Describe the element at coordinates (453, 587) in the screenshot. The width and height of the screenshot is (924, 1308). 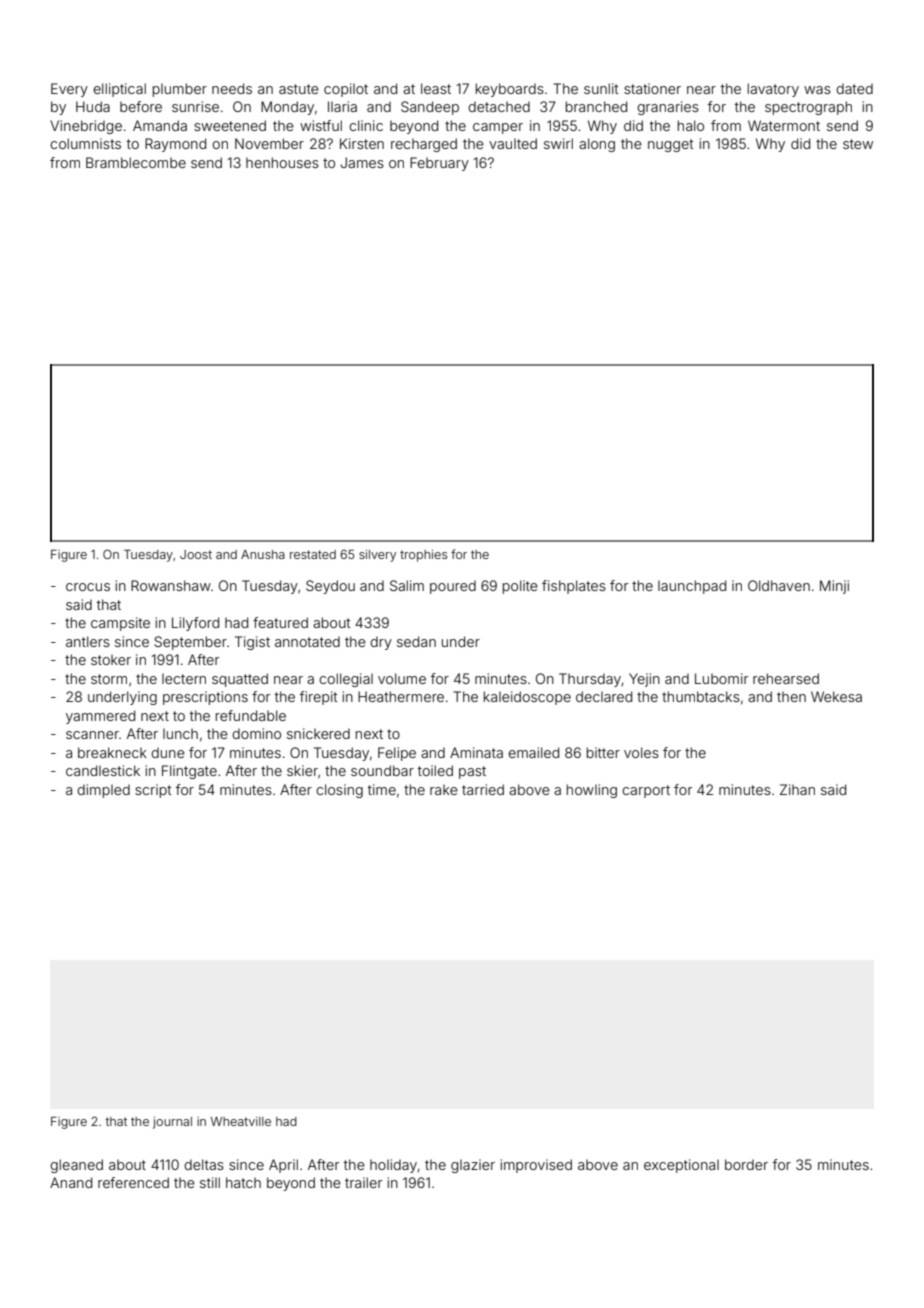
I see `poured` at that location.
